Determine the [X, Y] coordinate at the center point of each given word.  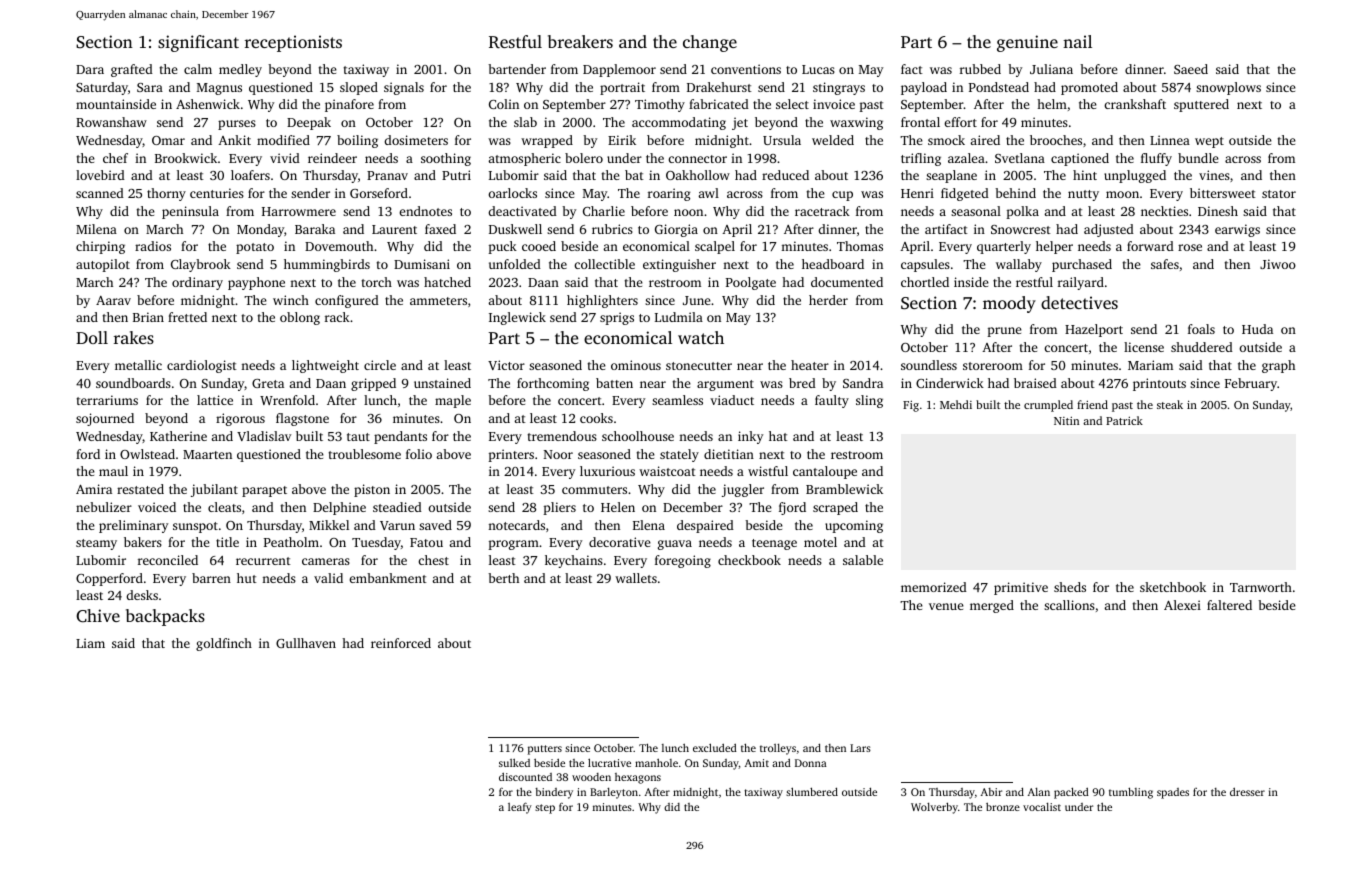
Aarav [113, 300]
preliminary [133, 526]
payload [924, 88]
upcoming [854, 526]
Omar [168, 140]
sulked [514, 762]
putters [545, 750]
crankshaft [1135, 104]
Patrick [1124, 420]
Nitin [1066, 420]
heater [810, 365]
